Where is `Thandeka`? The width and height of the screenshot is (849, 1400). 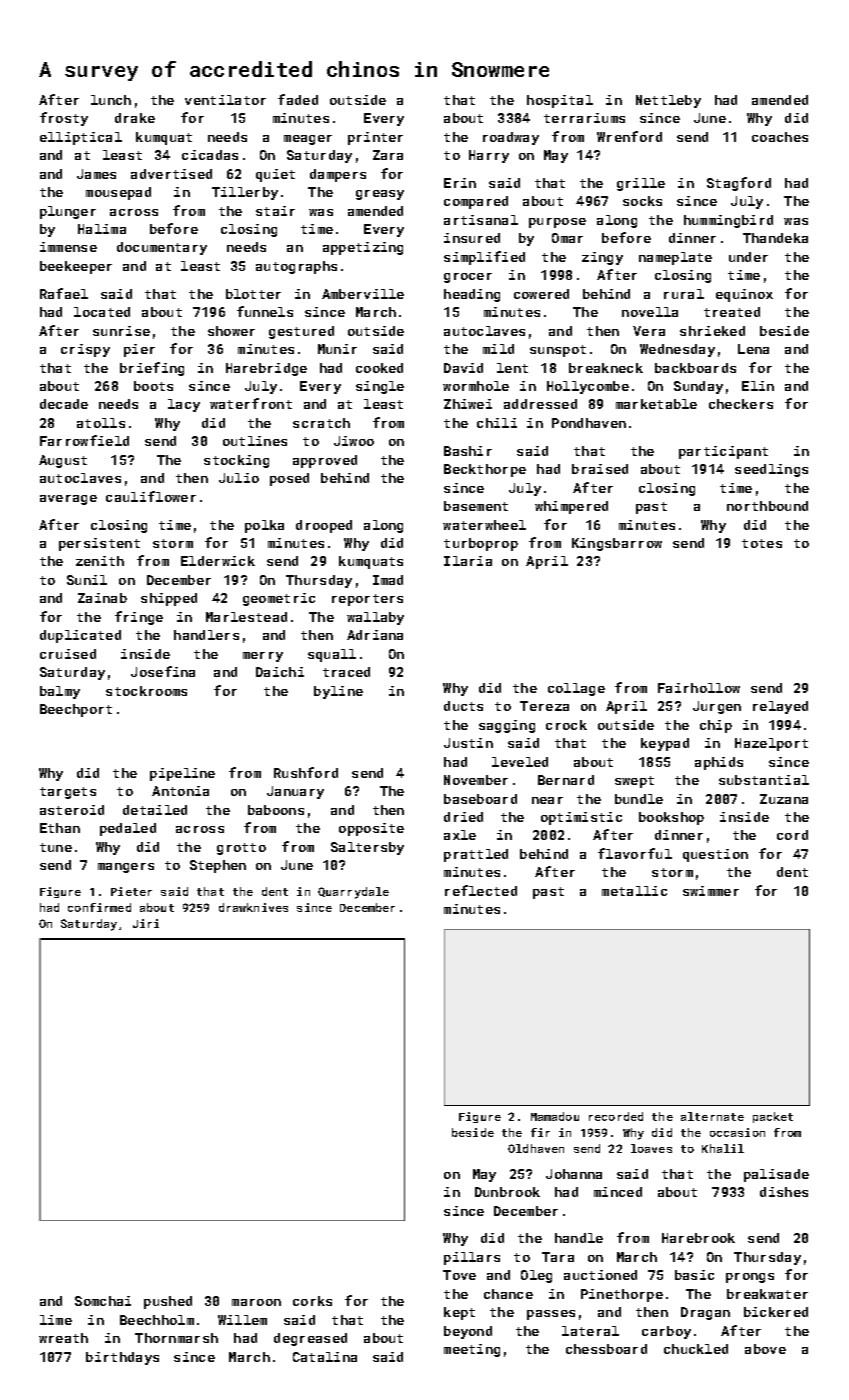 Thandeka is located at coordinates (775, 238).
